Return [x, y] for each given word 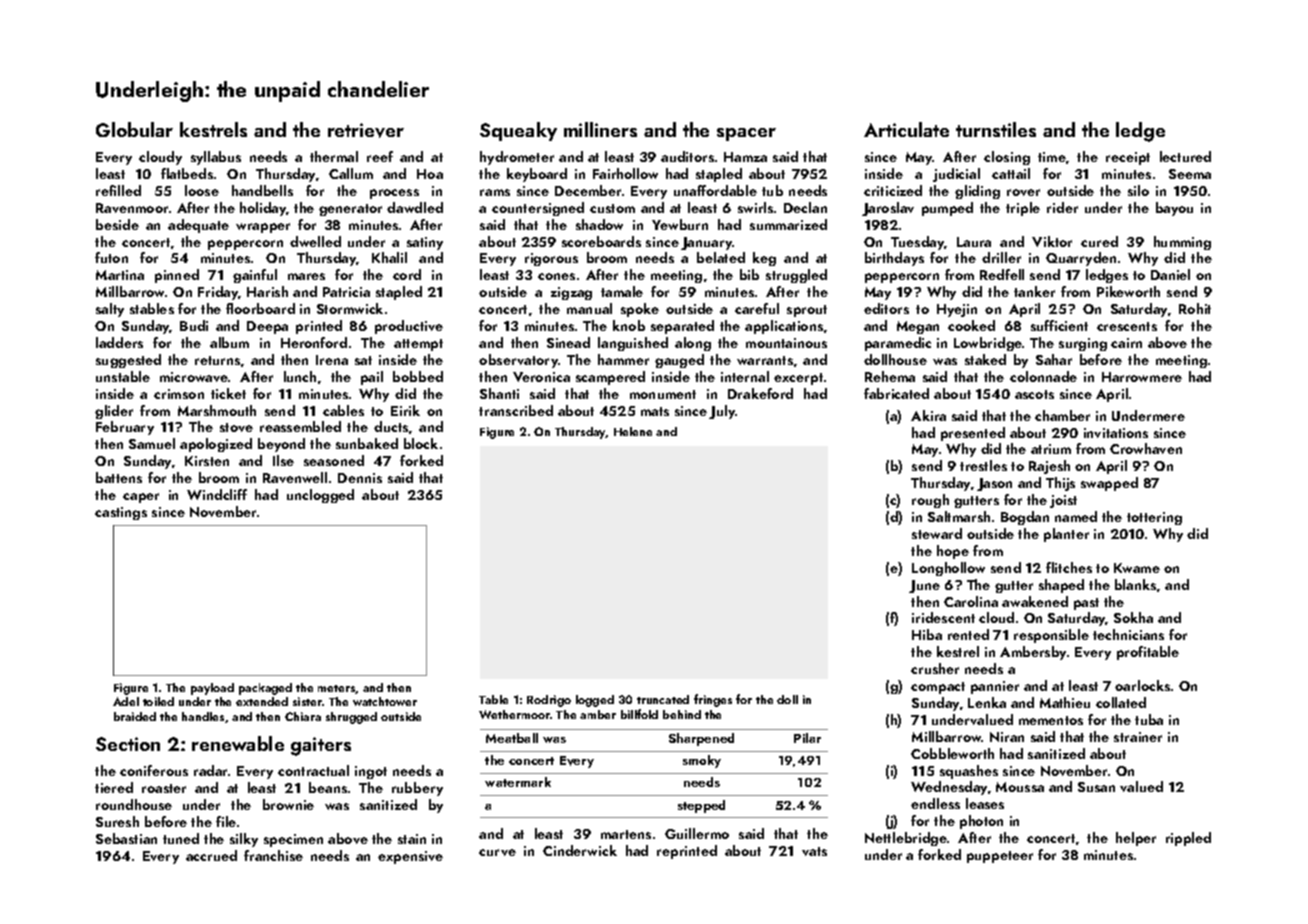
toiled [158, 701]
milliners [600, 129]
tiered [114, 787]
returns [217, 360]
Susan [1096, 787]
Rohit [1195, 308]
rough [930, 501]
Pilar [807, 738]
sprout [807, 311]
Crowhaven [1146, 448]
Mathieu [1065, 702]
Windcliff [217, 494]
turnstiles [996, 129]
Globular [134, 129]
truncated [663, 699]
